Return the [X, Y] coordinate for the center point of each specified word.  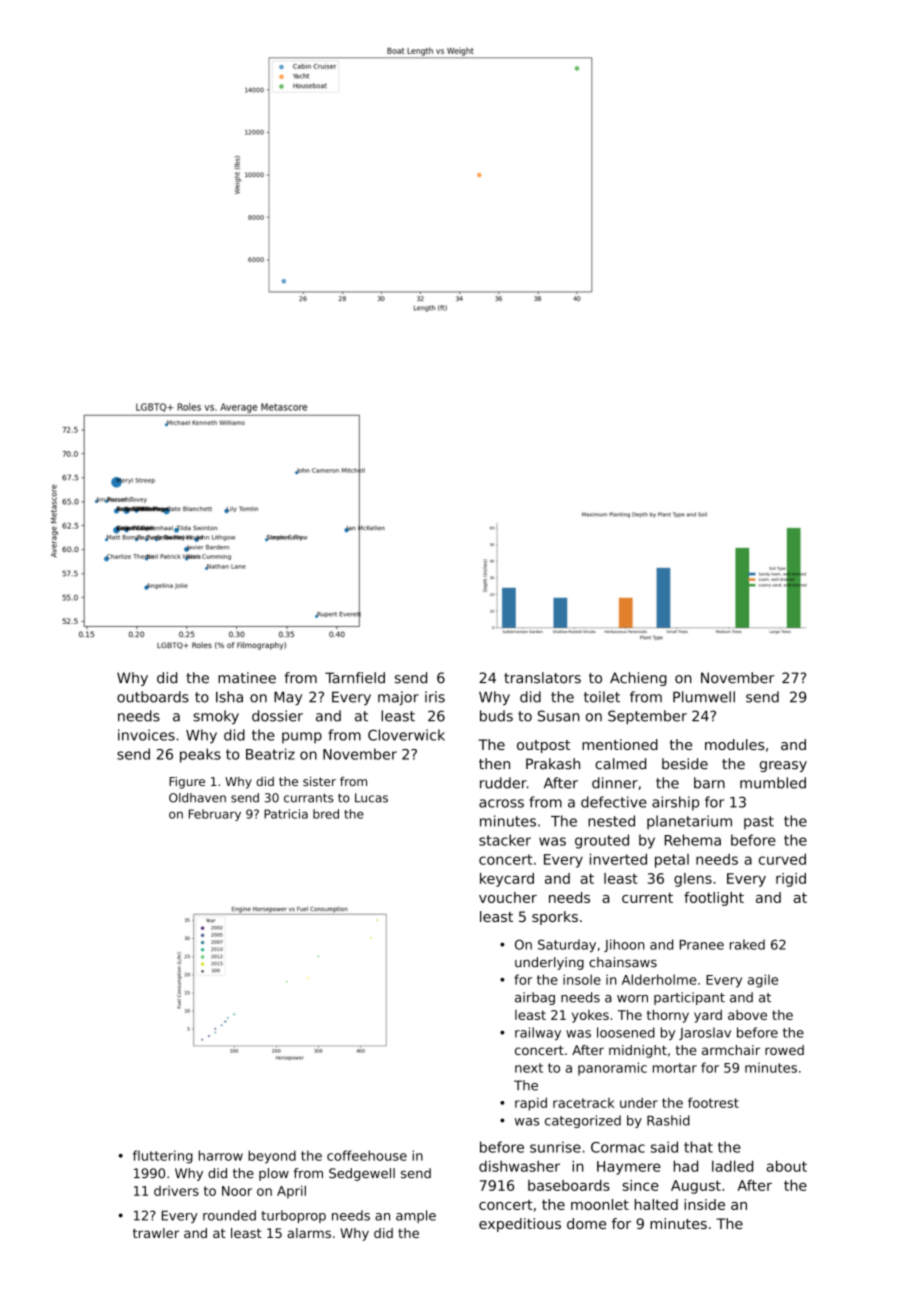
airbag [535, 998]
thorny [668, 1016]
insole [582, 979]
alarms [309, 1233]
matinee [247, 678]
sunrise [555, 1147]
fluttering [163, 1157]
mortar [675, 1068]
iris [435, 697]
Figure [187, 783]
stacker [505, 840]
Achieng [638, 679]
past [759, 823]
